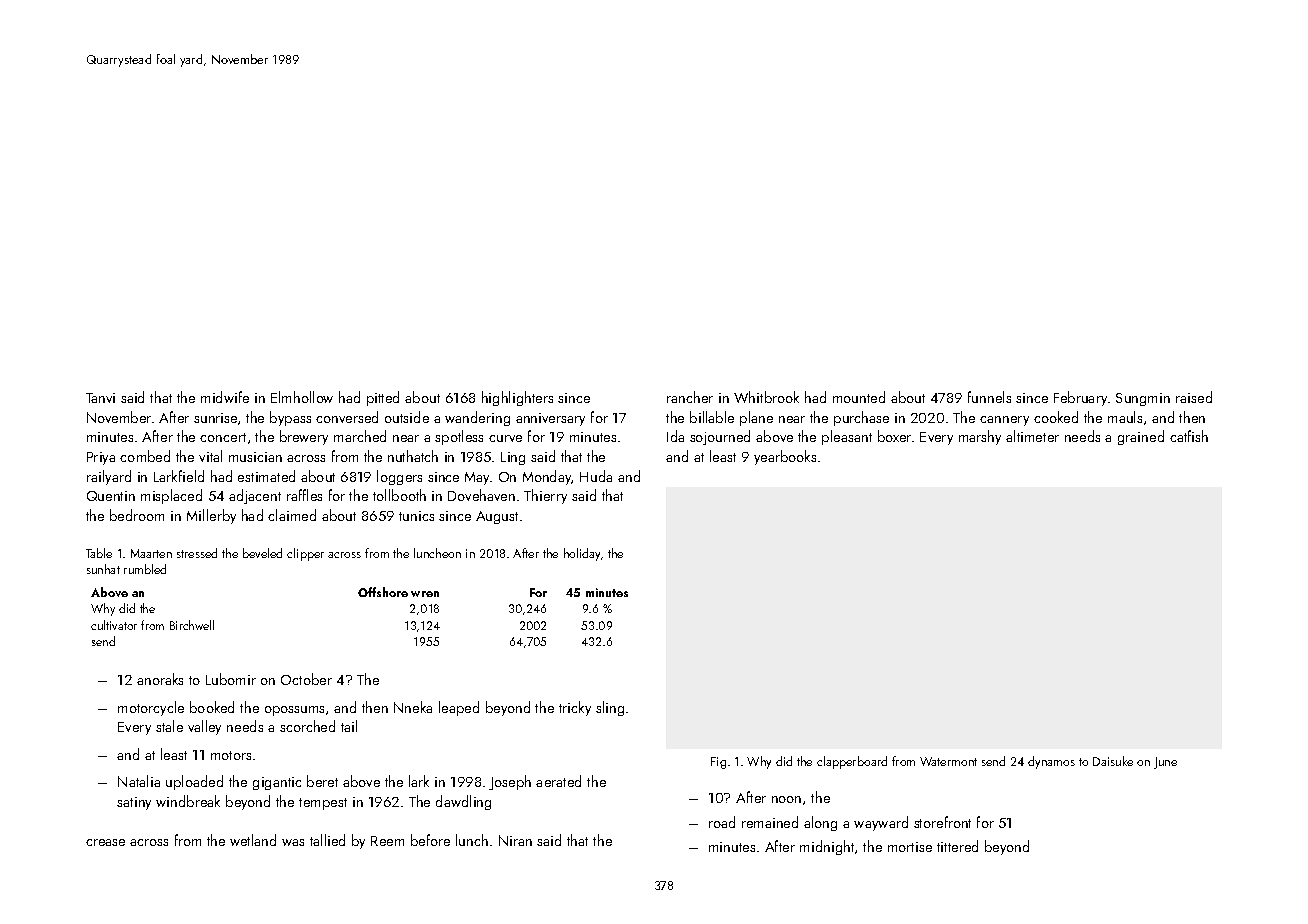  What do you see at coordinates (253, 840) in the document?
I see `wetland` at bounding box center [253, 840].
